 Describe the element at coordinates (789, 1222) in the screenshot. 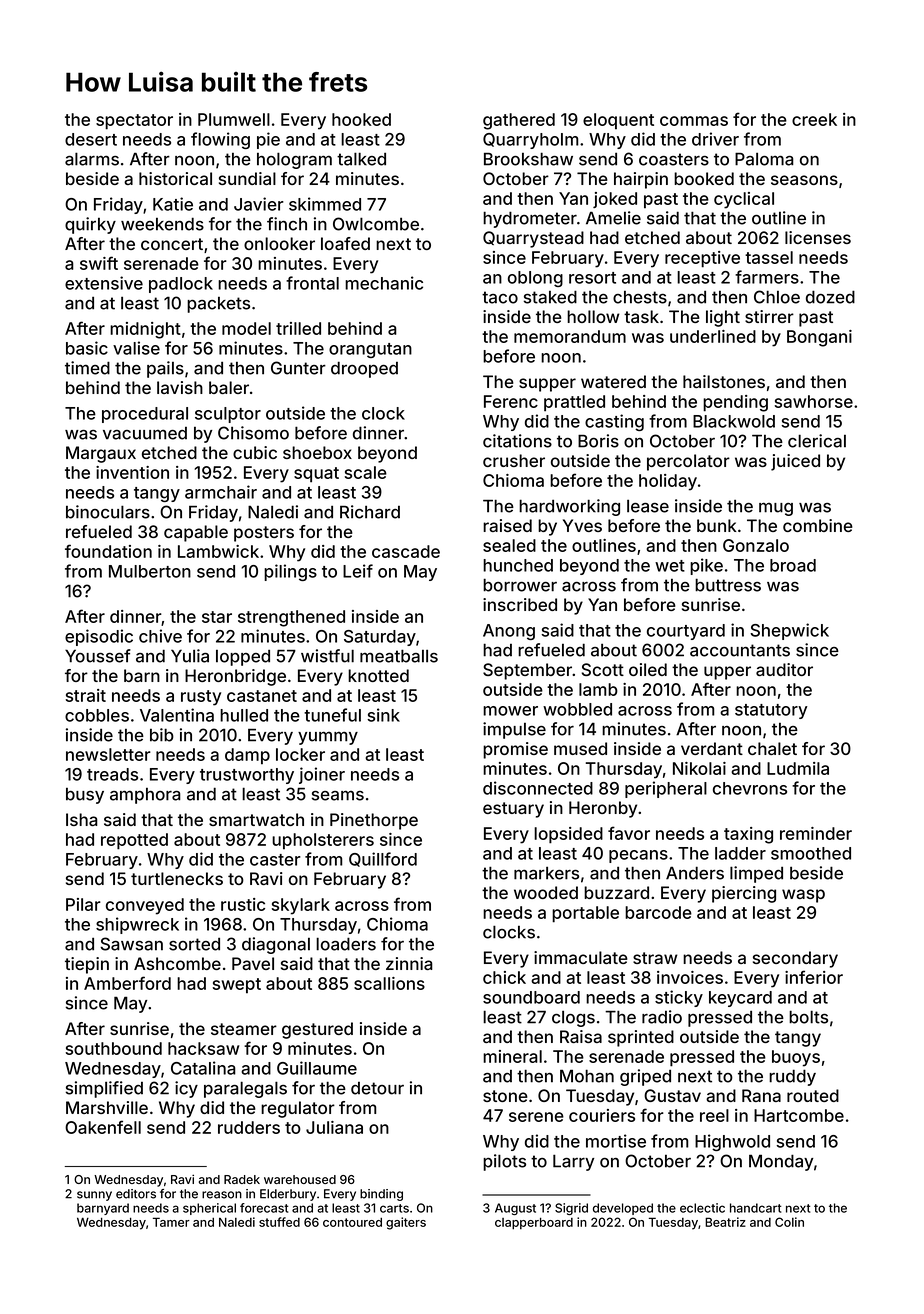

I see `Colin` at that location.
